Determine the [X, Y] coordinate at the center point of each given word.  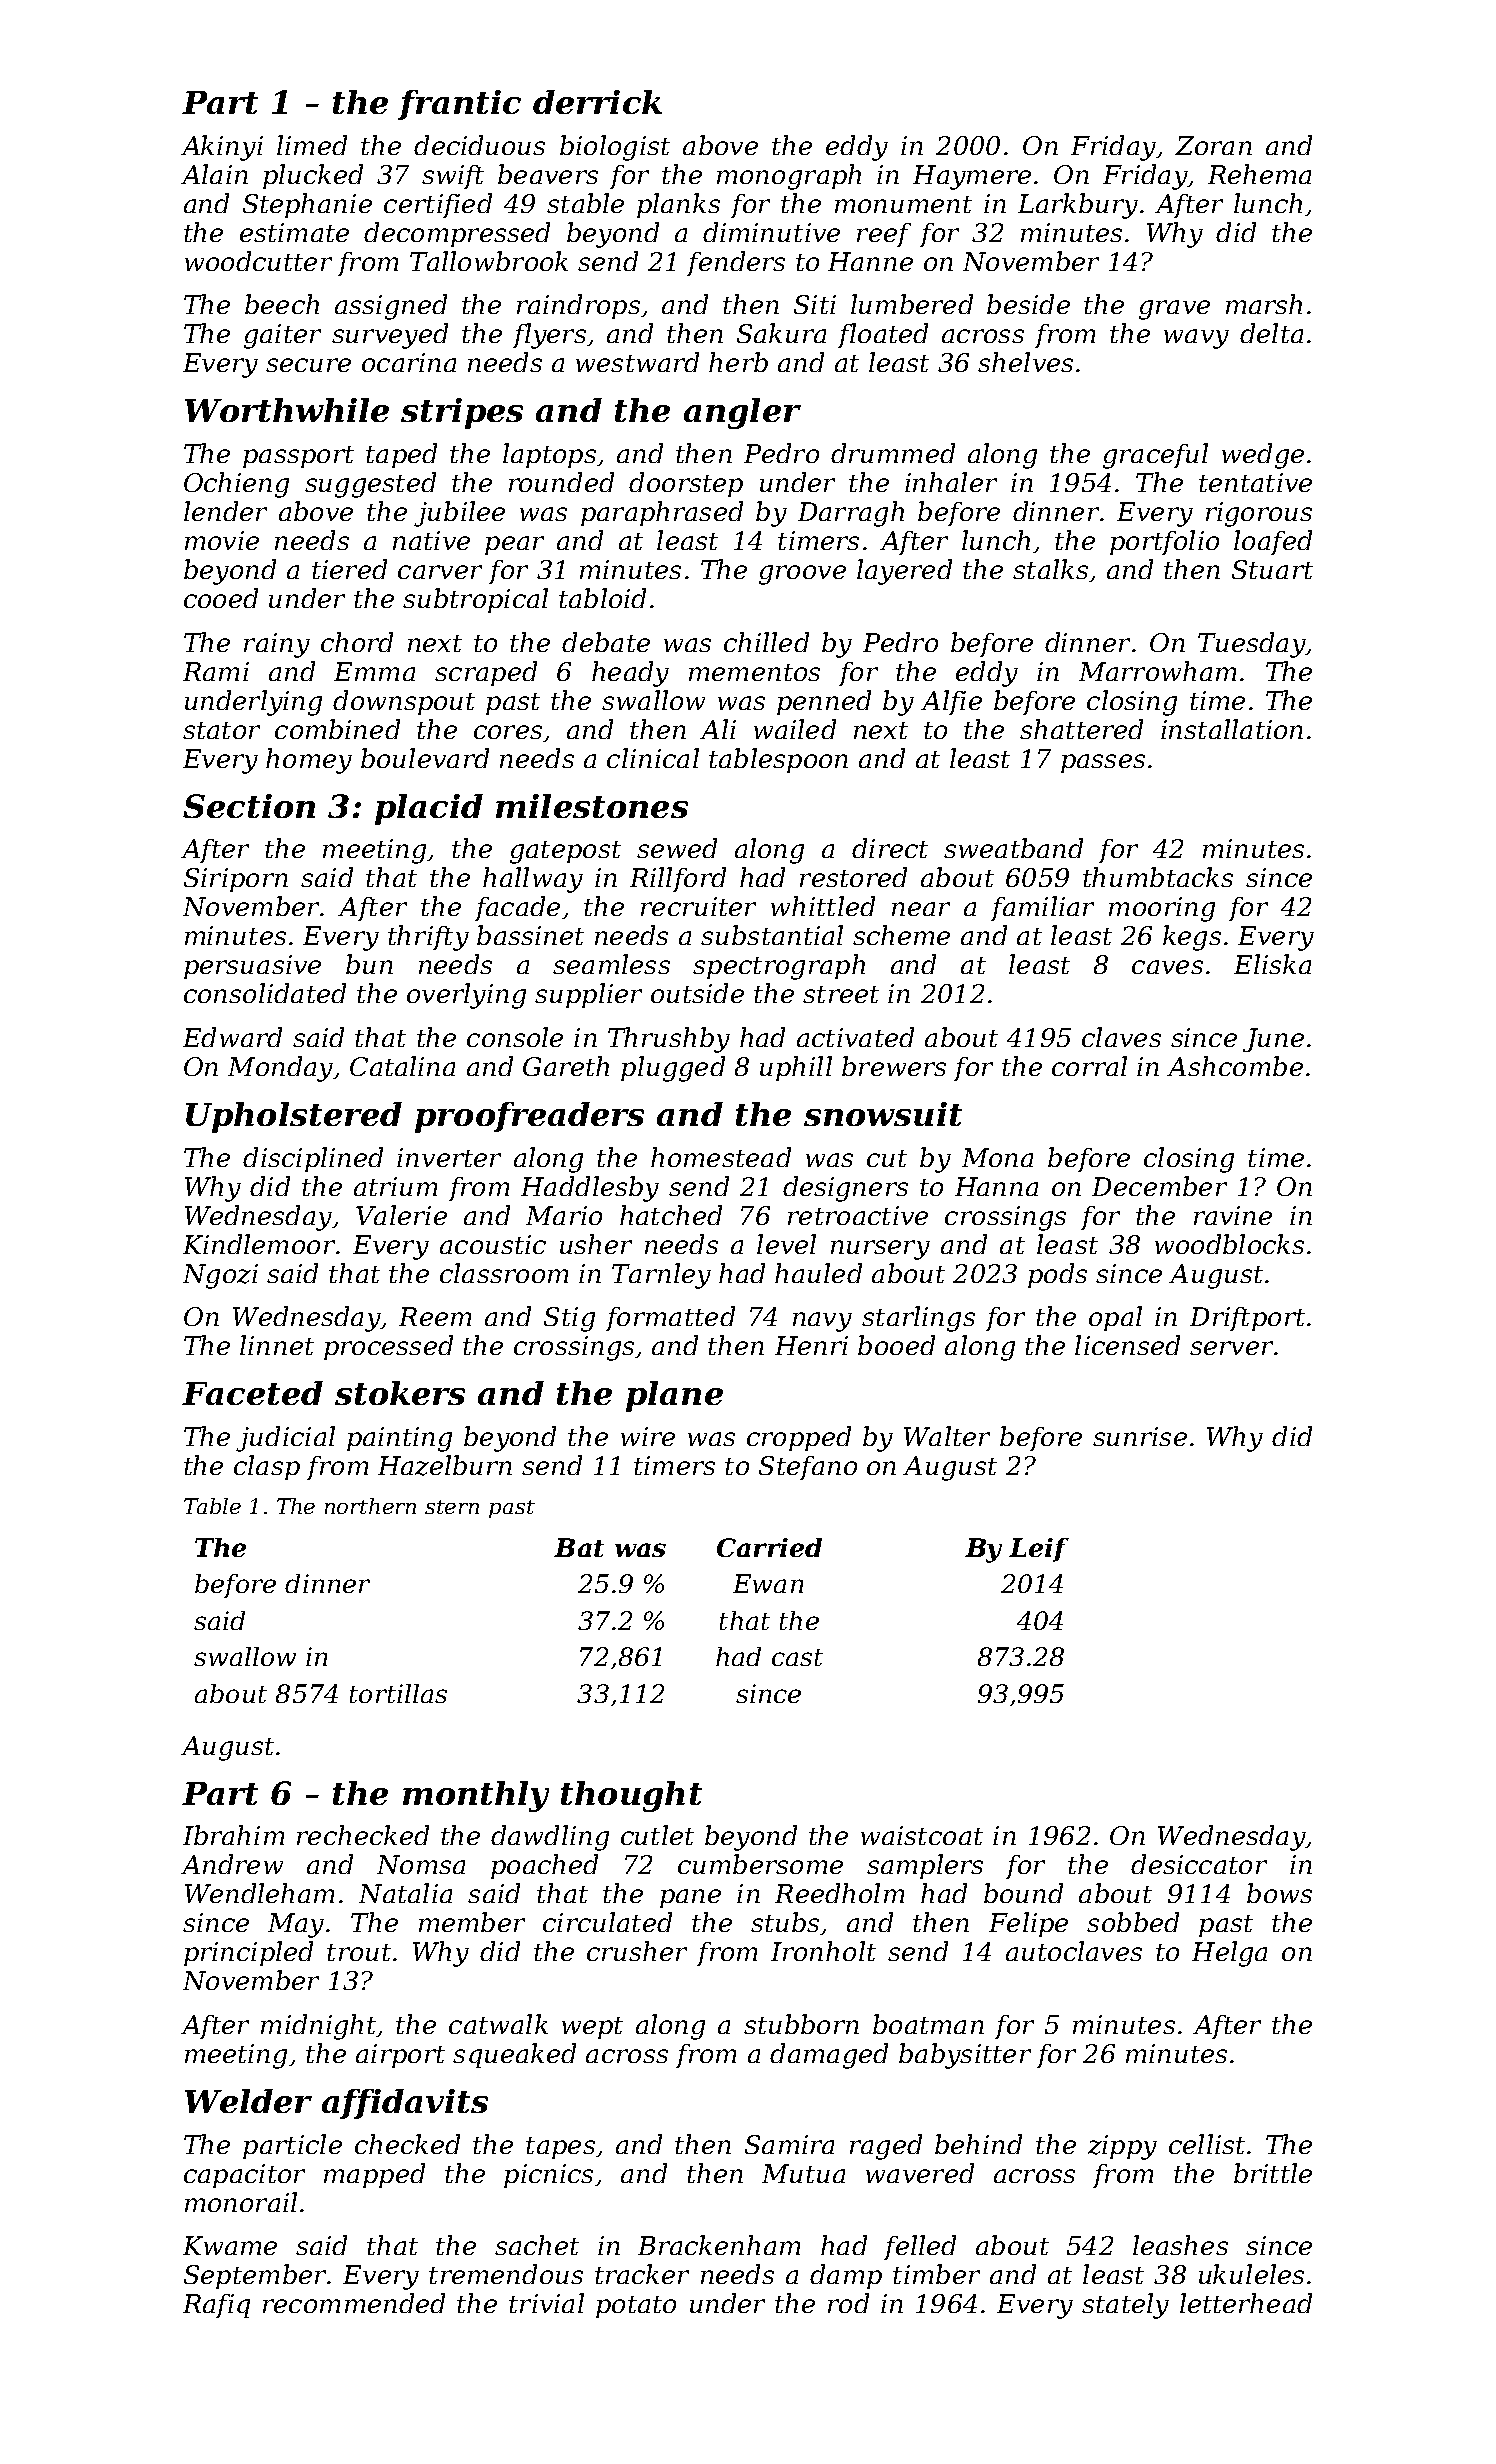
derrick [597, 102]
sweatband [1013, 848]
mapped [374, 2175]
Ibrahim [233, 1835]
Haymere [972, 177]
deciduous [479, 145]
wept [592, 2028]
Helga [1229, 1954]
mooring [1162, 909]
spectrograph [779, 967]
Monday [280, 1069]
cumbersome [760, 1864]
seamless [611, 964]
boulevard [425, 758]
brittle [1273, 2173]
